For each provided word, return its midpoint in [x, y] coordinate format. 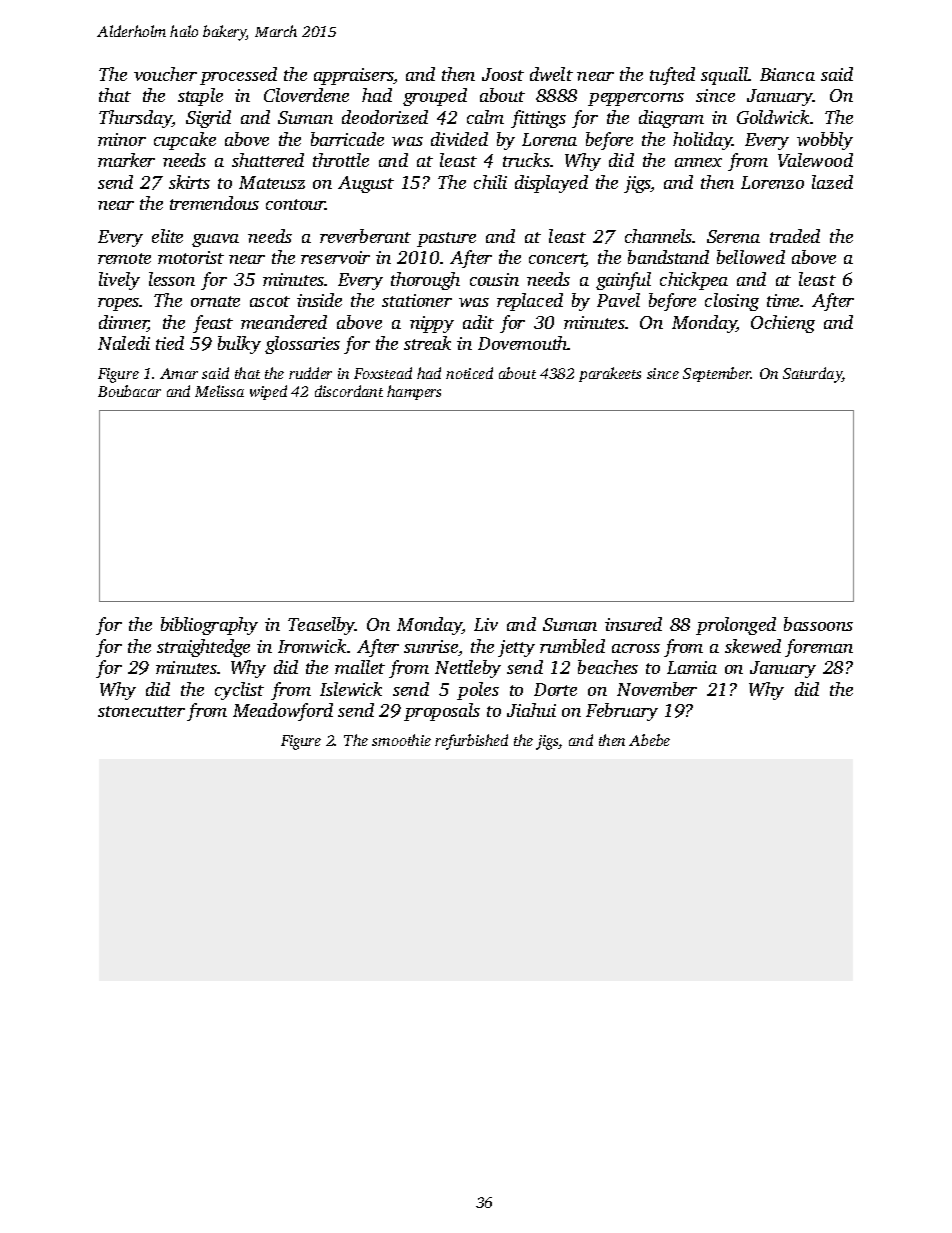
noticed [469, 373]
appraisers [353, 76]
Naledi [124, 343]
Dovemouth [523, 343]
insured [633, 624]
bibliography [209, 626]
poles [478, 691]
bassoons [818, 624]
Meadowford [283, 712]
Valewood [815, 160]
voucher [165, 74]
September [717, 374]
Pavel [618, 300]
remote [124, 258]
